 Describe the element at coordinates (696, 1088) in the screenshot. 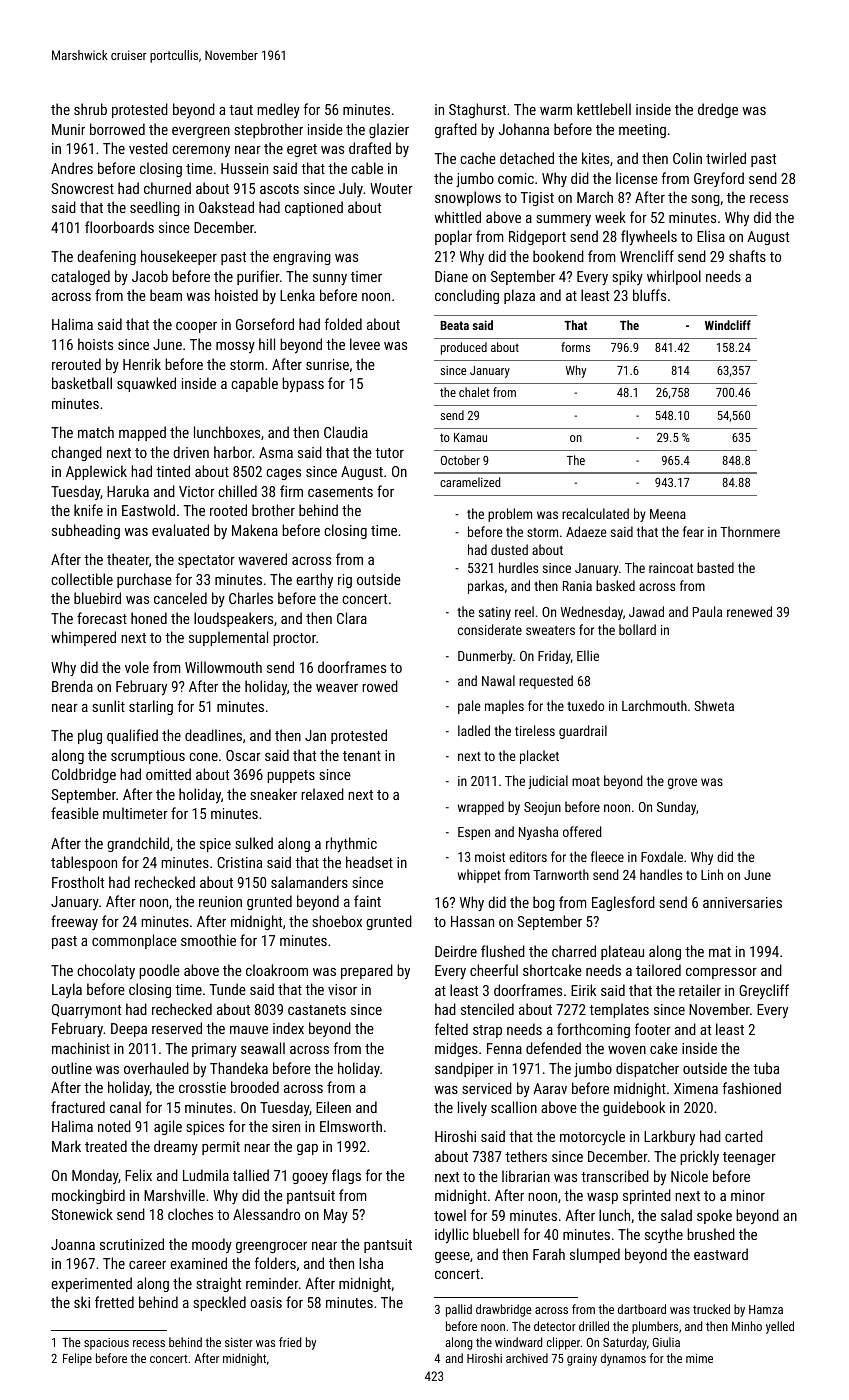

I see `Ximena` at that location.
